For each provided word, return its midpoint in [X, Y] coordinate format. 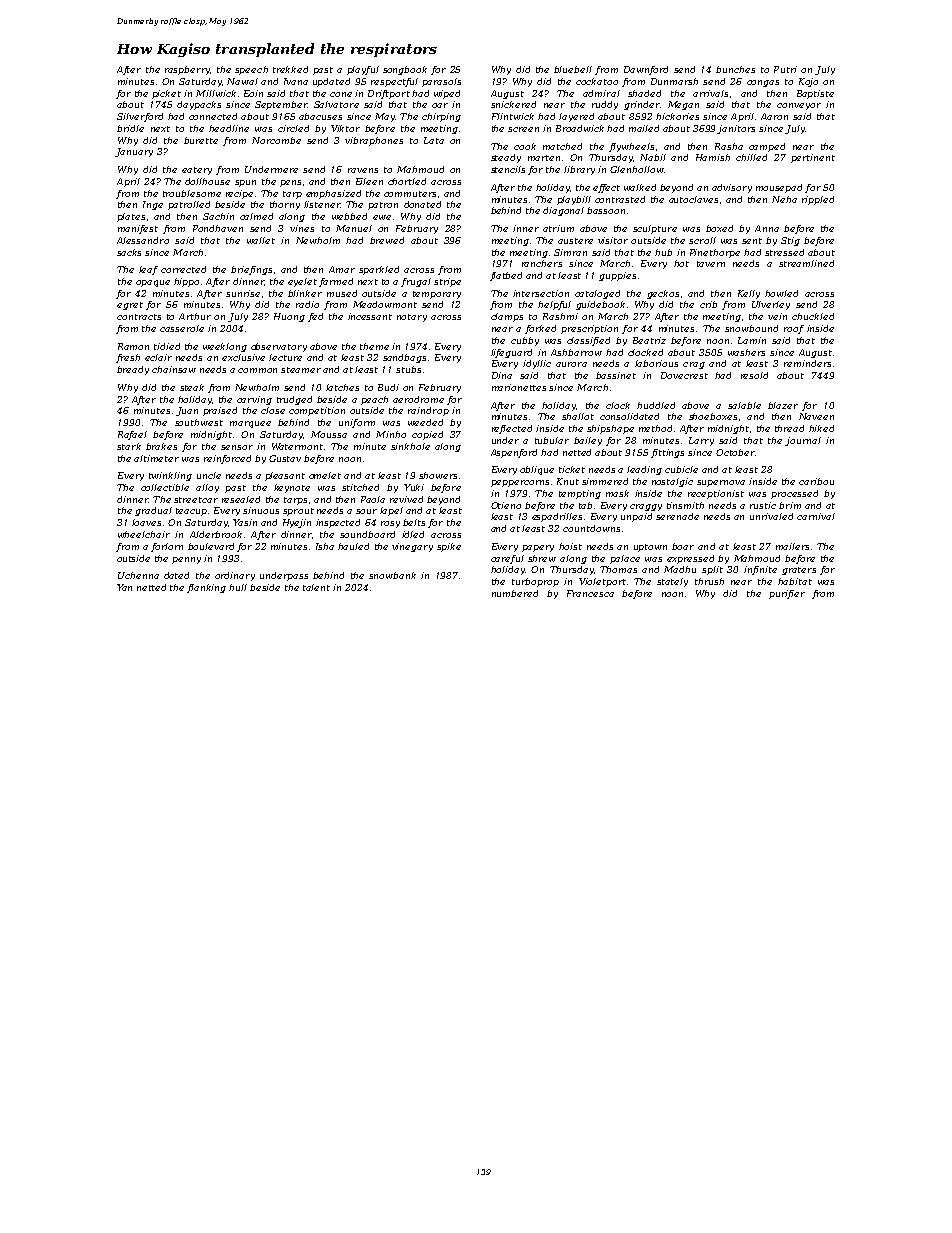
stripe [447, 282]
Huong [289, 317]
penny [186, 560]
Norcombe [276, 140]
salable [744, 405]
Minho [391, 434]
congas [763, 83]
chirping [441, 117]
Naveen [816, 416]
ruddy [605, 105]
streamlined [806, 263]
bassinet [616, 375]
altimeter [156, 458]
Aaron [774, 116]
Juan [187, 411]
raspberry [187, 70]
